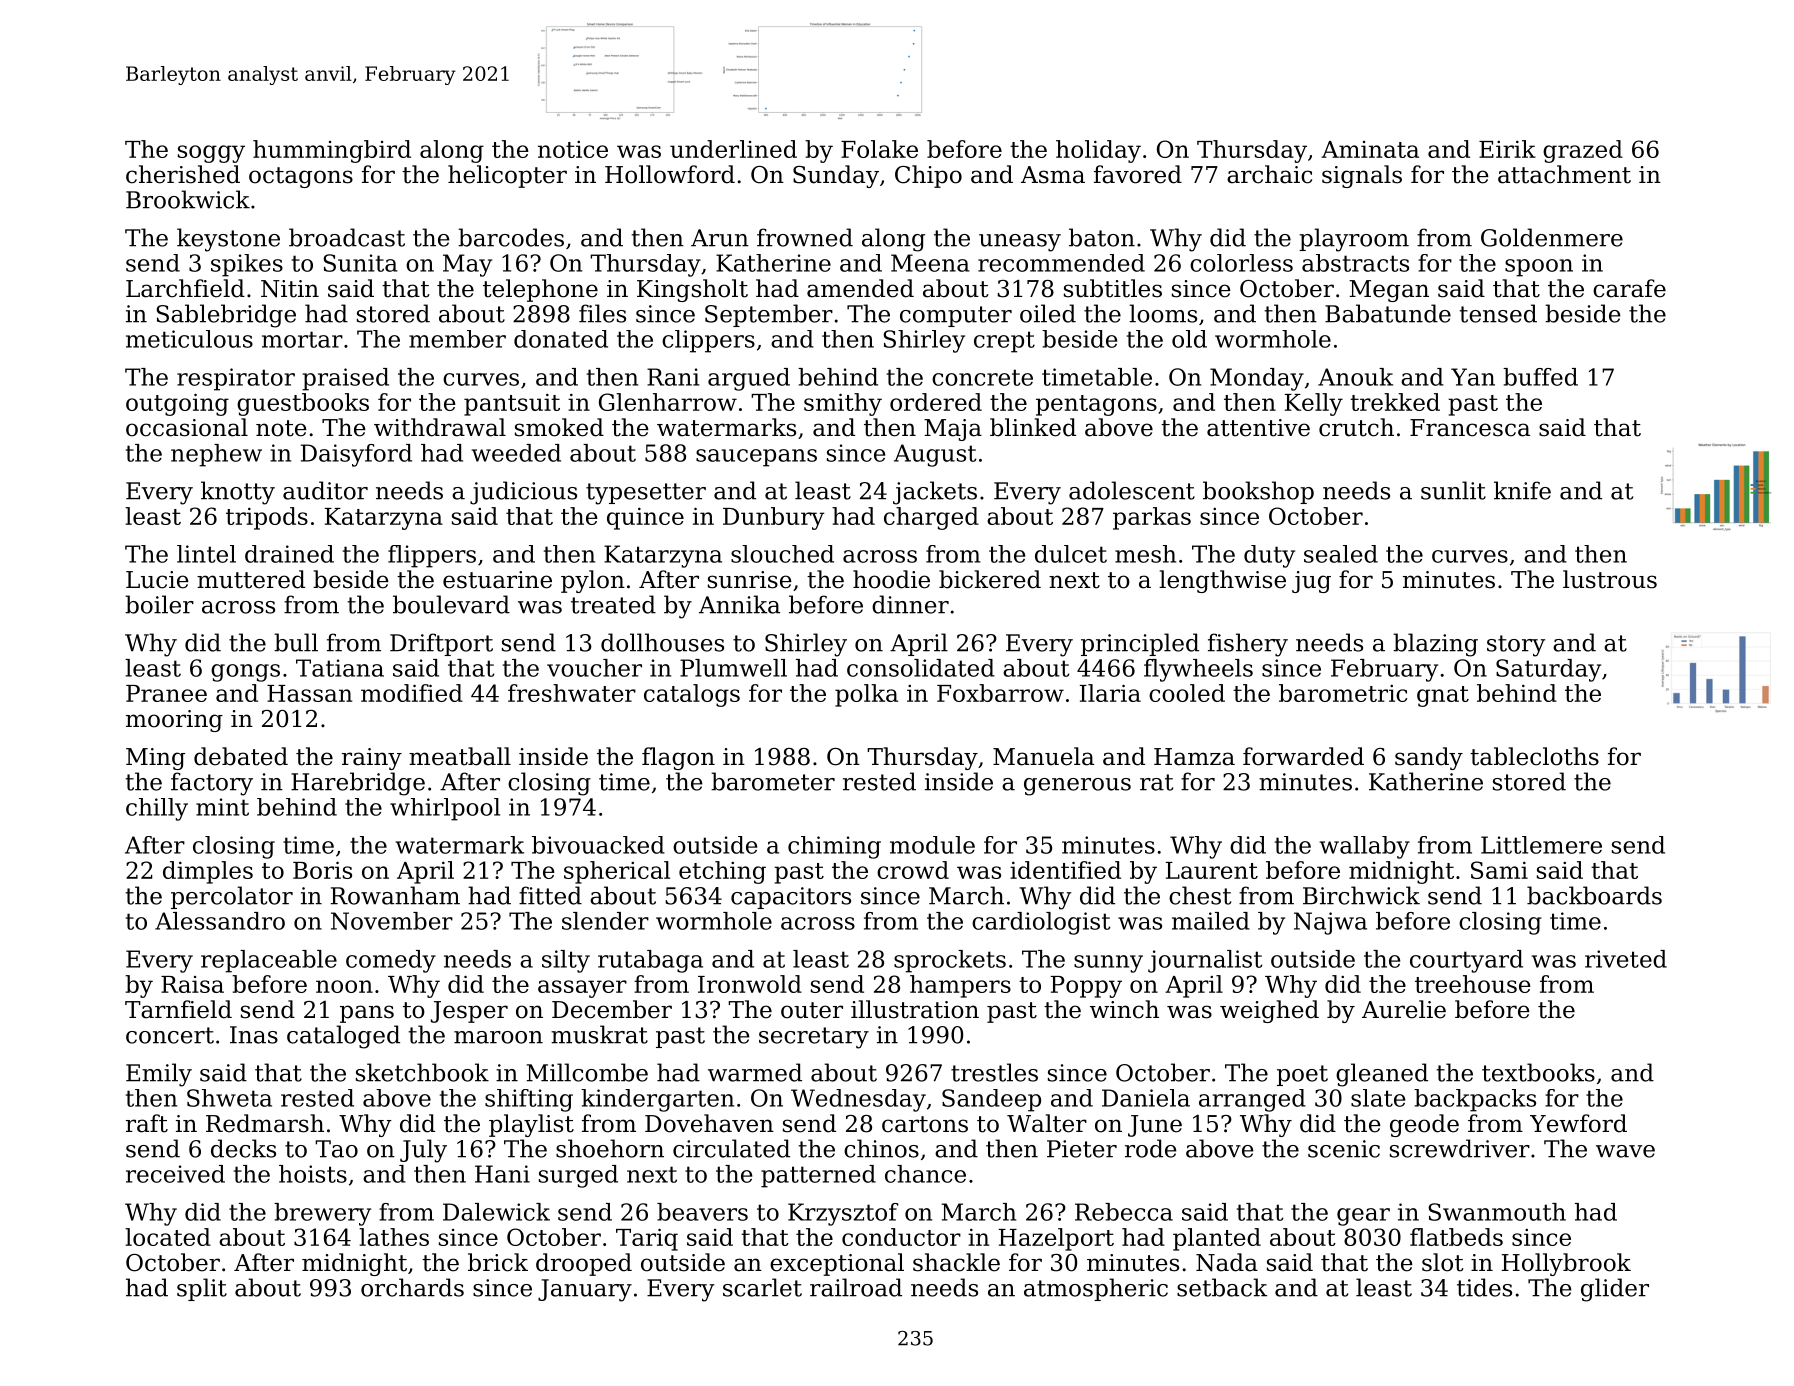 The width and height of the screenshot is (1794, 1386). Describe the element at coordinates (269, 961) in the screenshot. I see `replaceable` at that location.
